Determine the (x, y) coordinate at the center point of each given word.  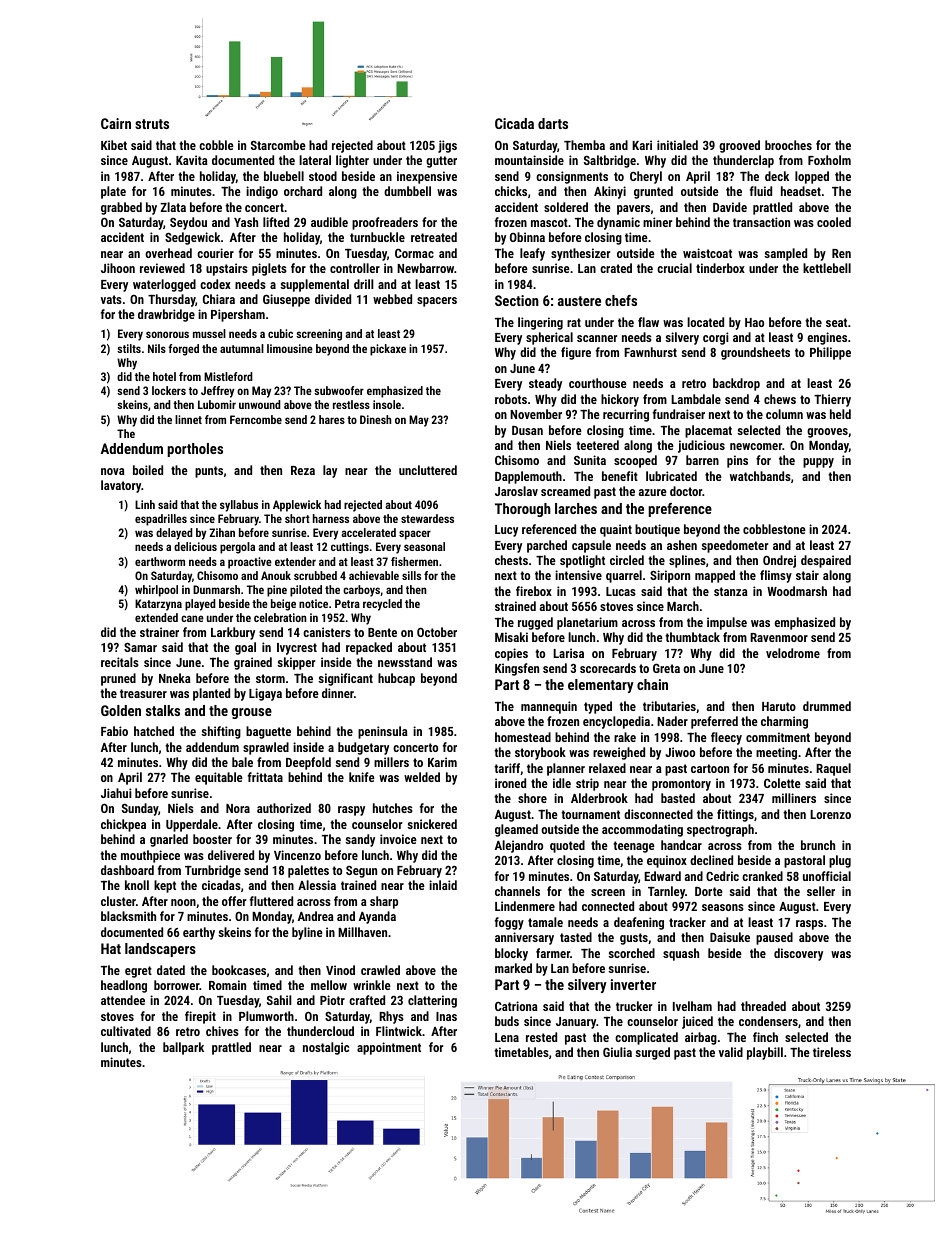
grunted (653, 192)
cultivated (126, 1031)
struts (152, 124)
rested (541, 1037)
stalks (163, 710)
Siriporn (670, 576)
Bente (382, 632)
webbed (392, 299)
